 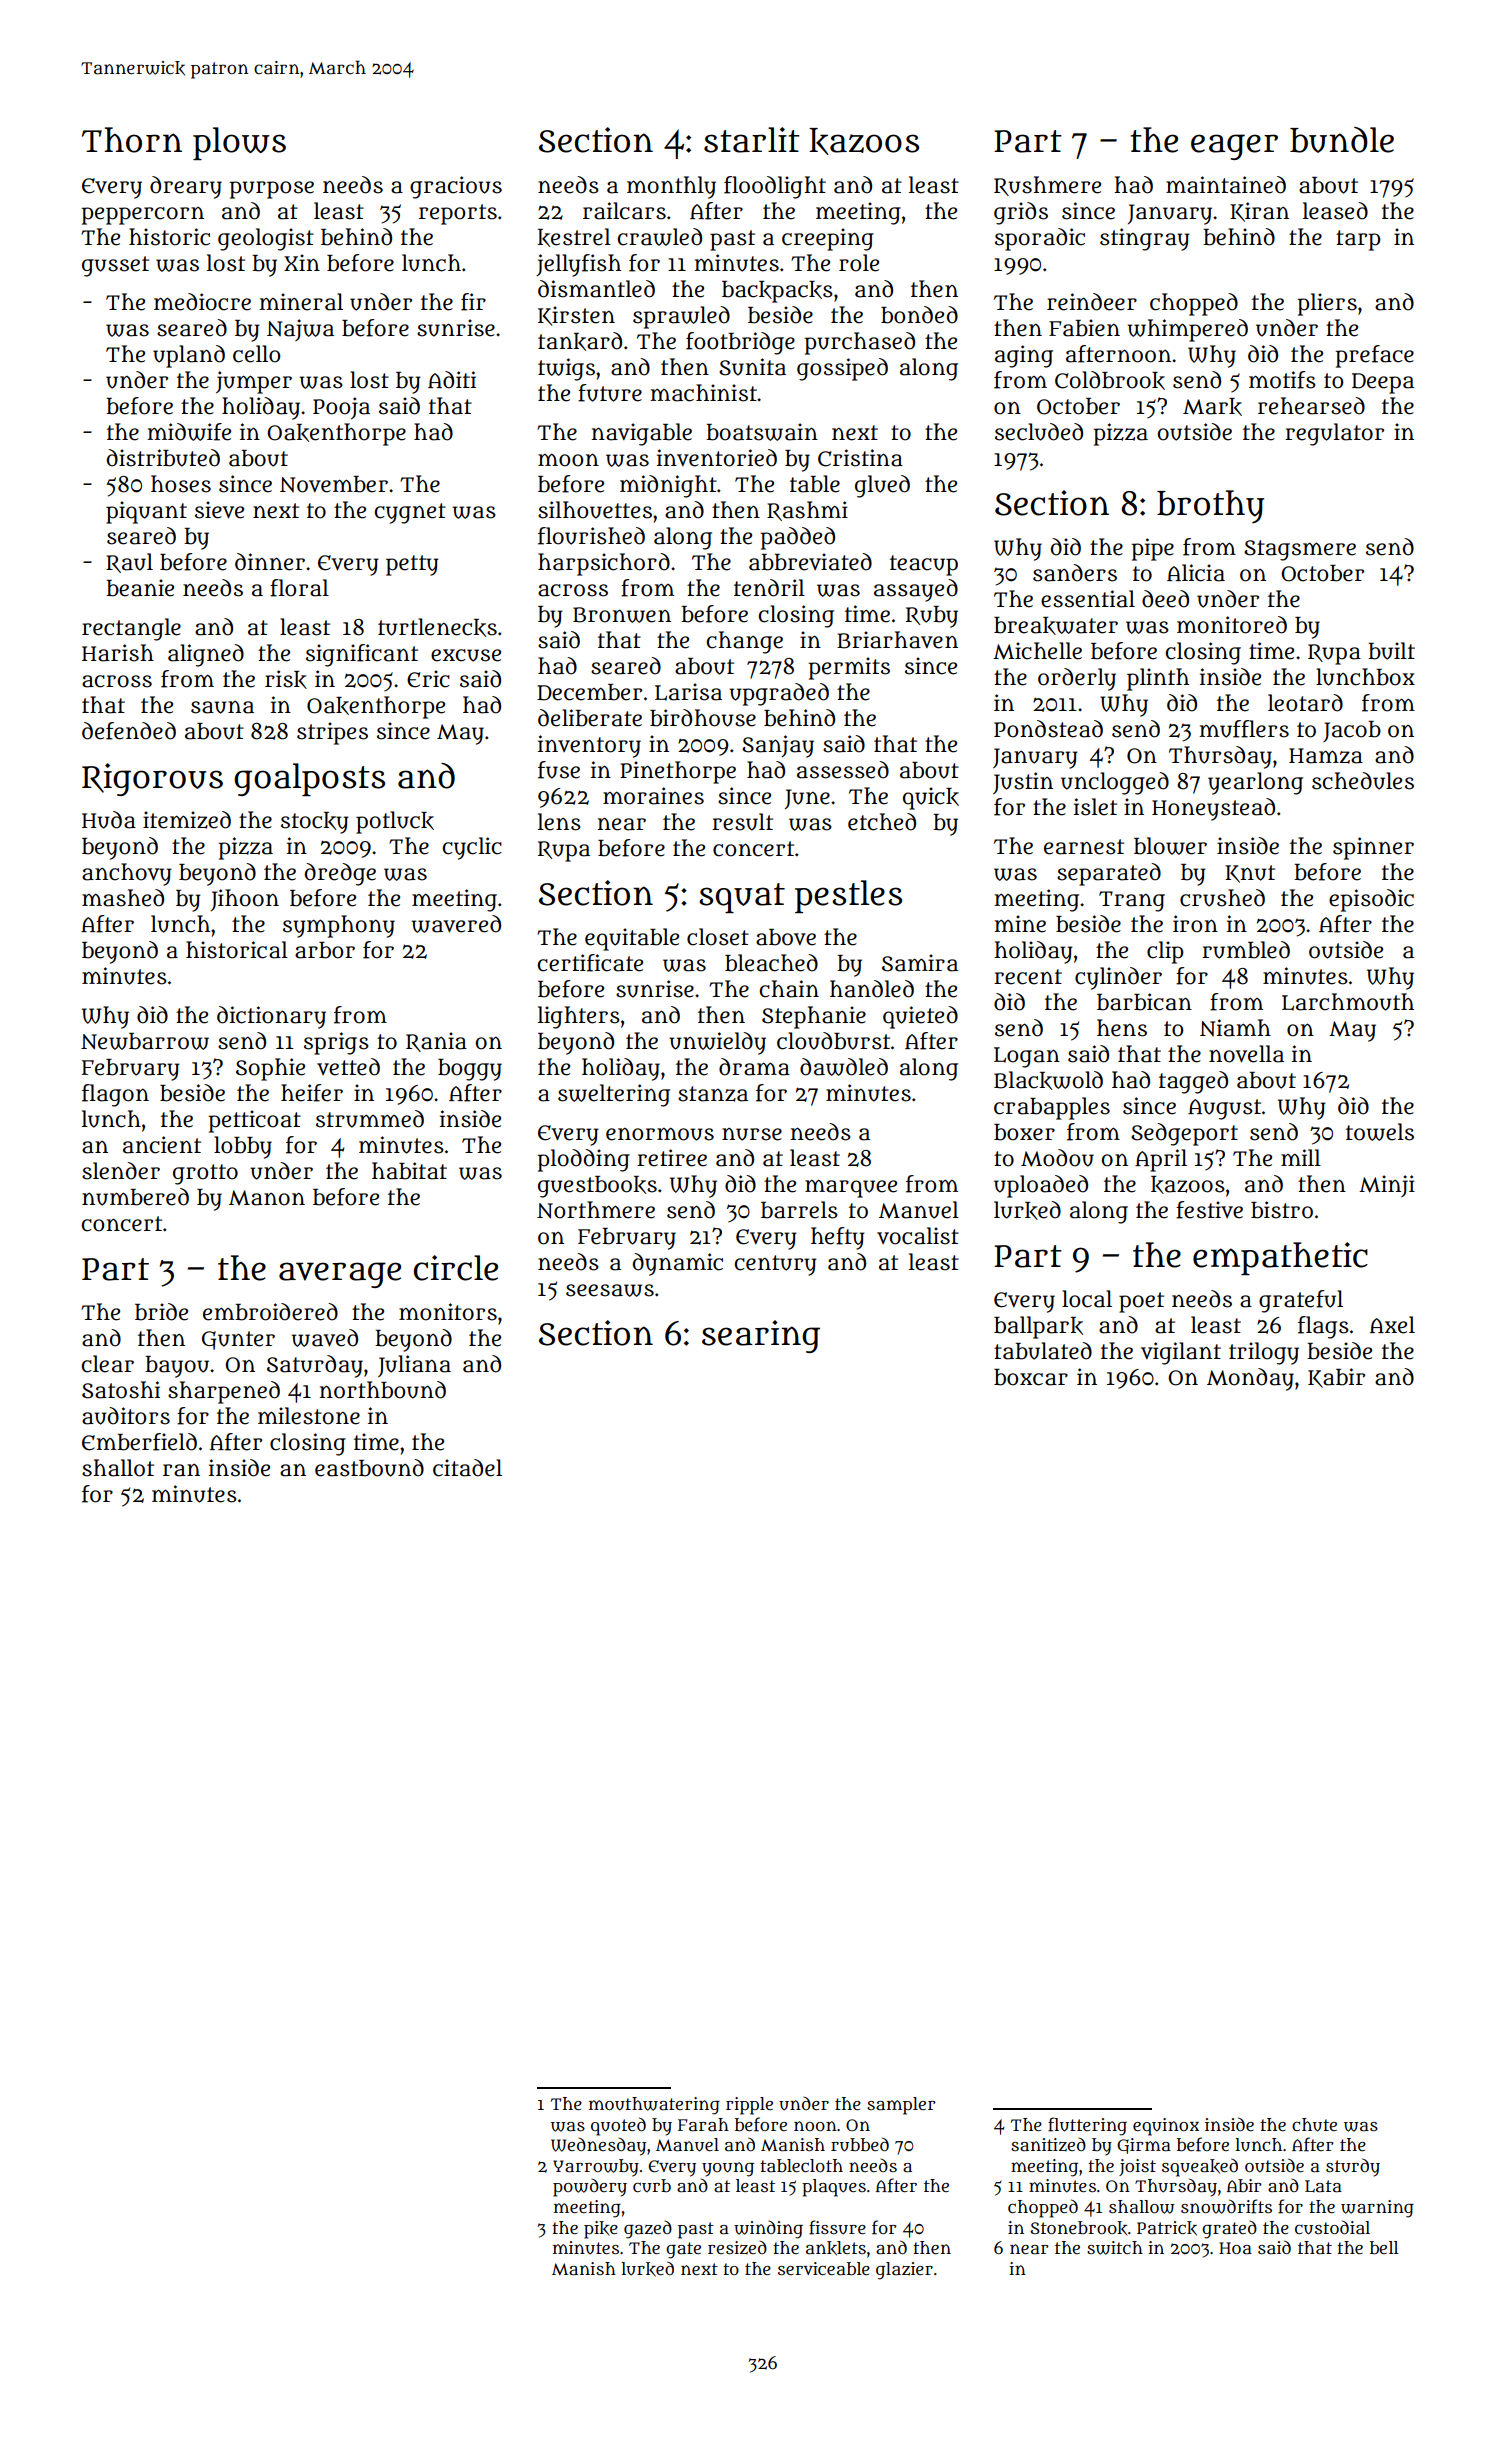 I want to click on Wednesday, so click(x=598, y=2147).
